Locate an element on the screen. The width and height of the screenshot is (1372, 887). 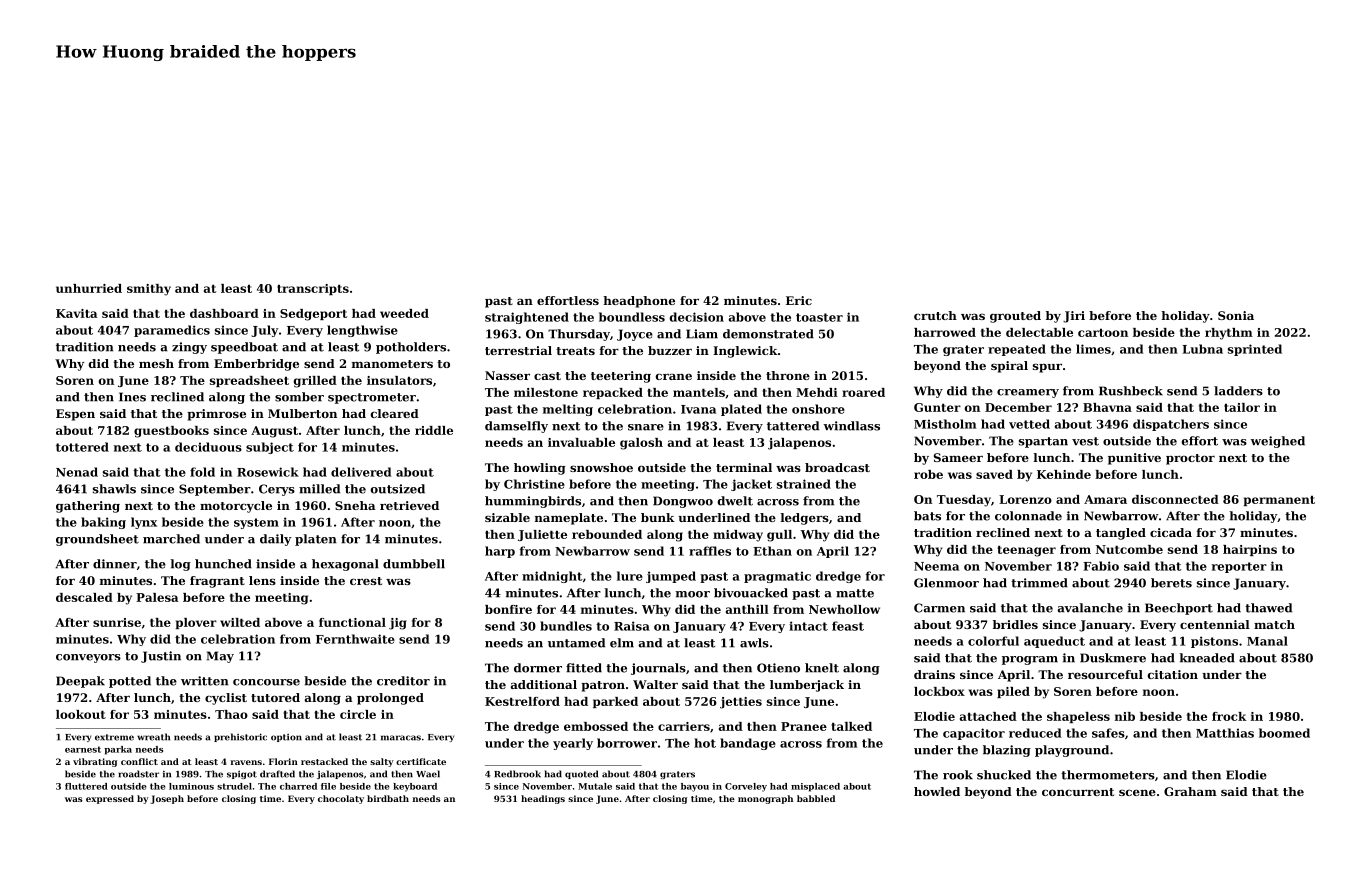
headphone is located at coordinates (639, 302).
